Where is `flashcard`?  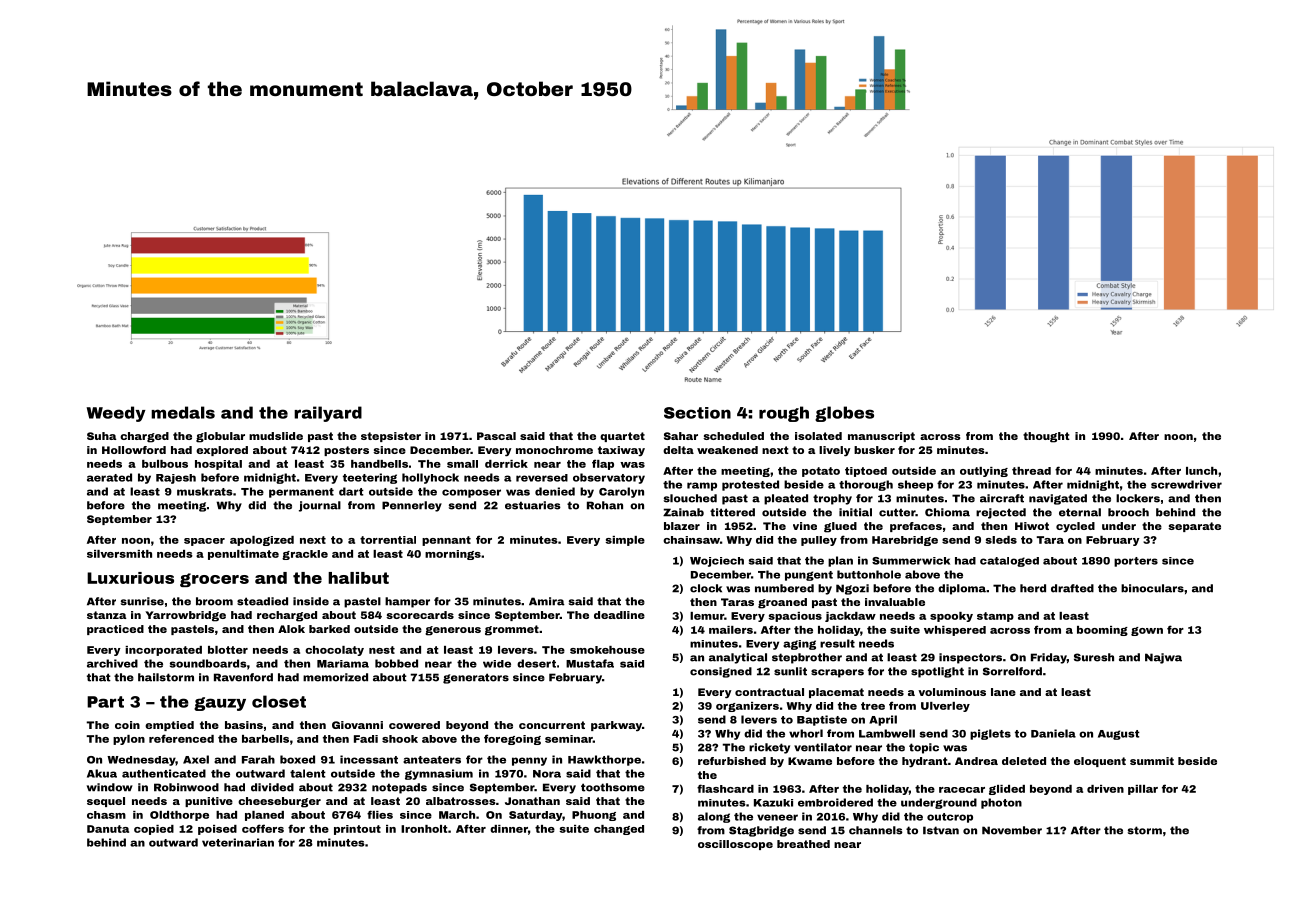 flashcard is located at coordinates (725, 788).
